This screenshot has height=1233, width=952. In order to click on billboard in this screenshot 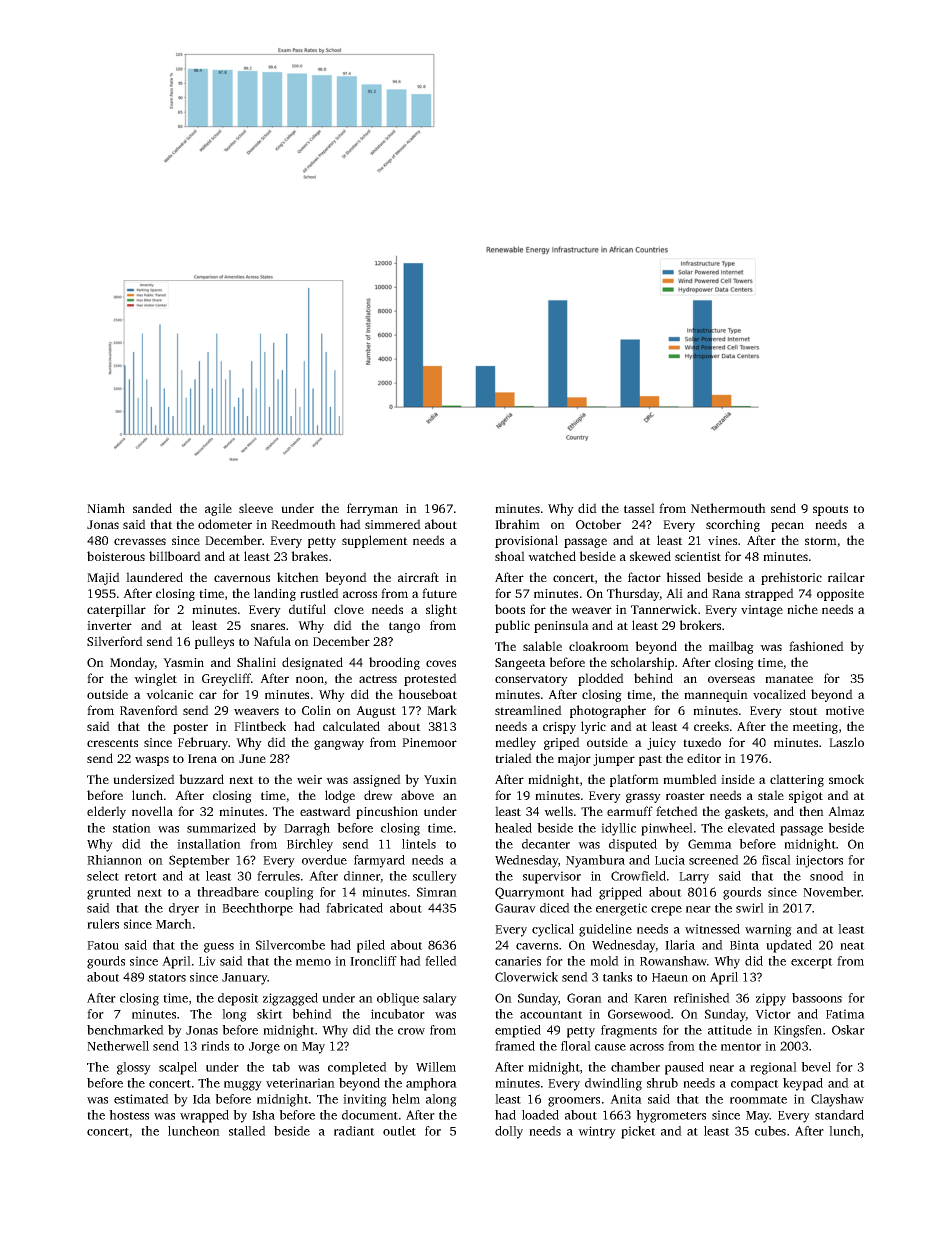, I will do `click(175, 556)`.
